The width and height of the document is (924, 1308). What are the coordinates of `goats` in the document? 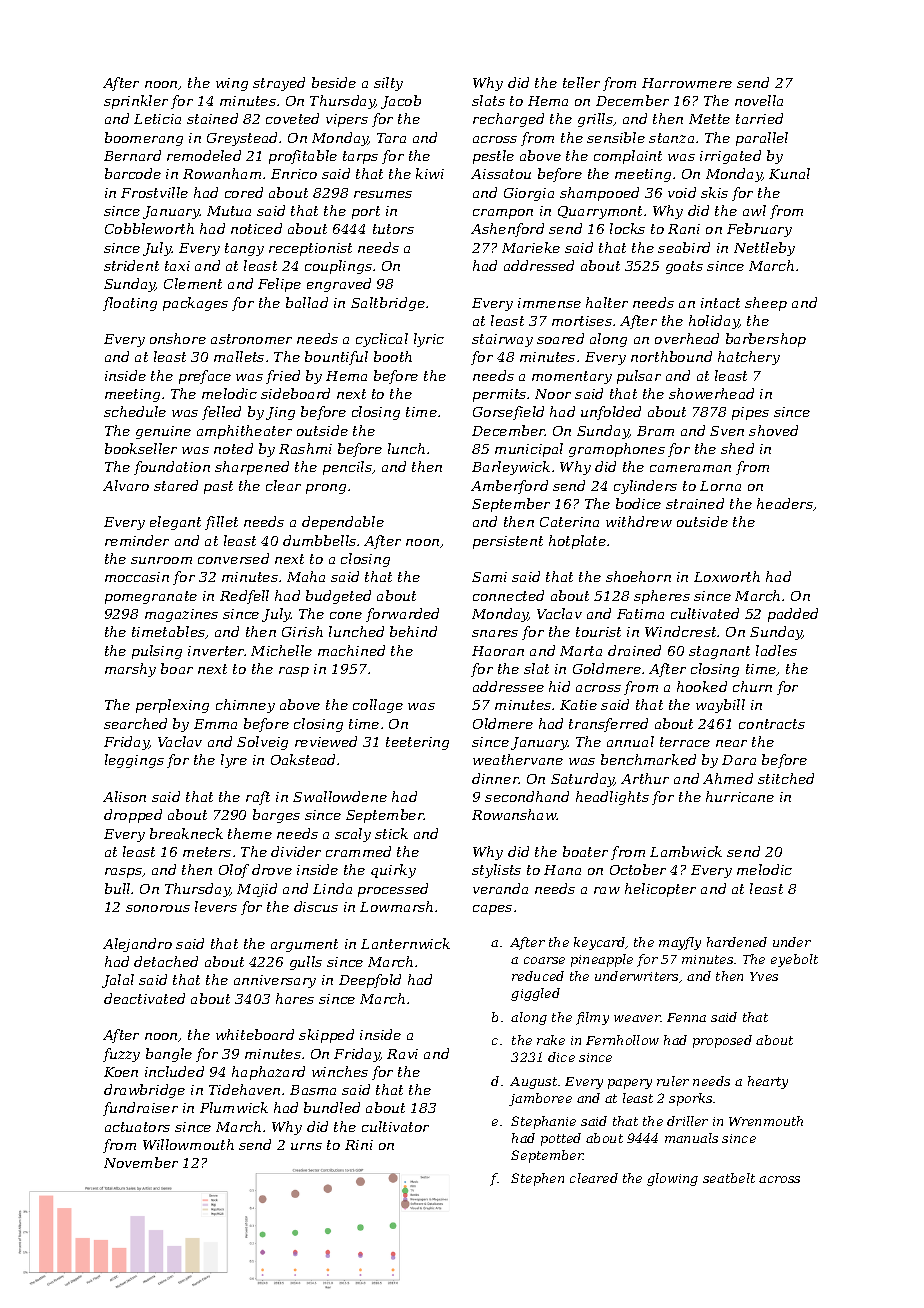 It's located at (684, 267).
